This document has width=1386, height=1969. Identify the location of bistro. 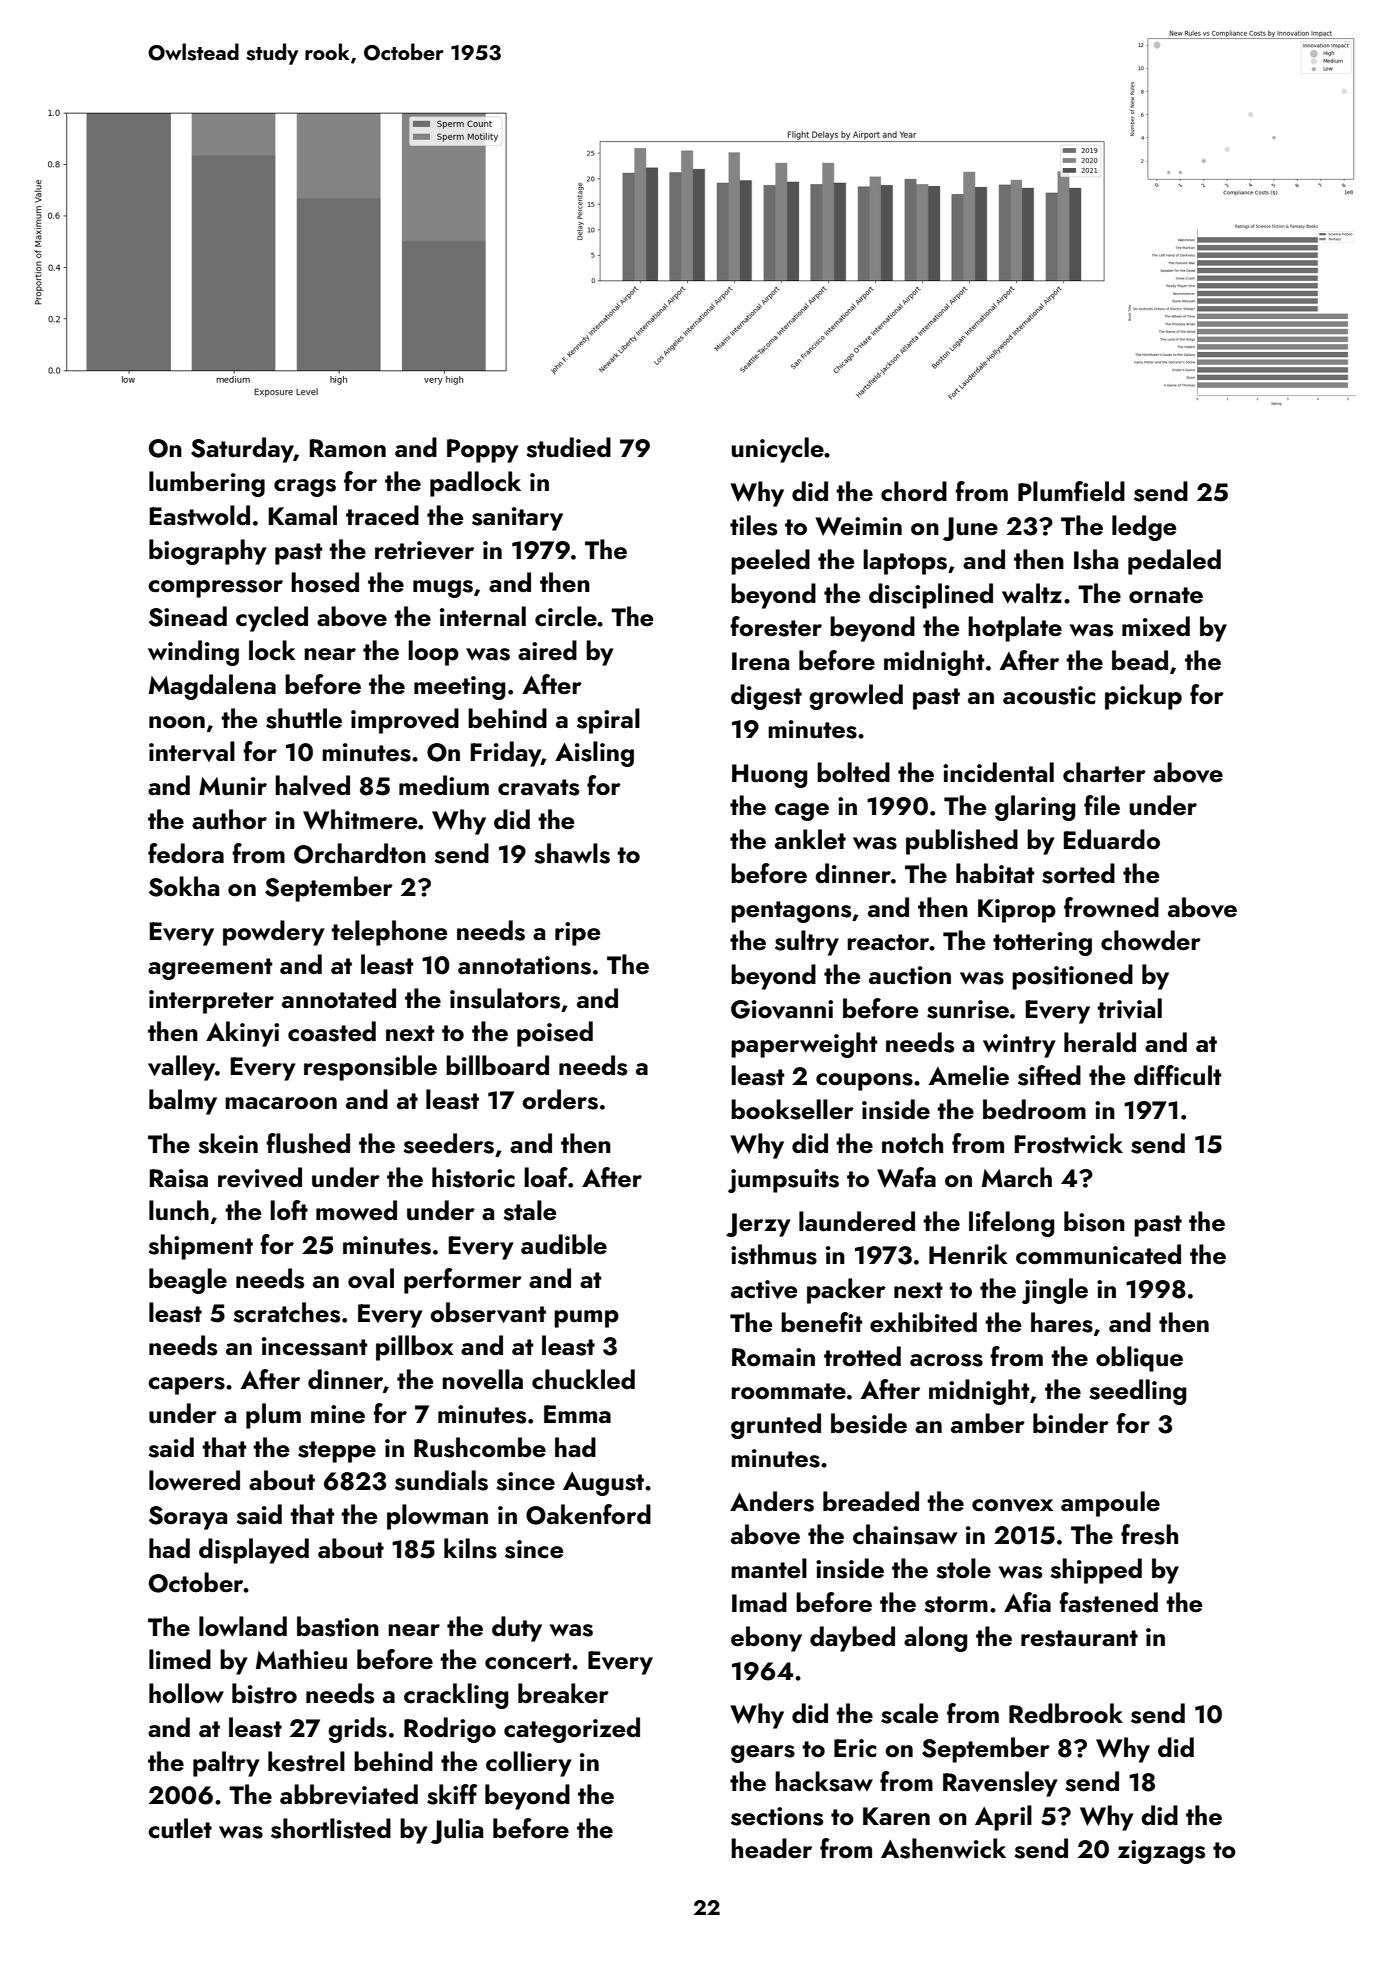
(264, 1693).
